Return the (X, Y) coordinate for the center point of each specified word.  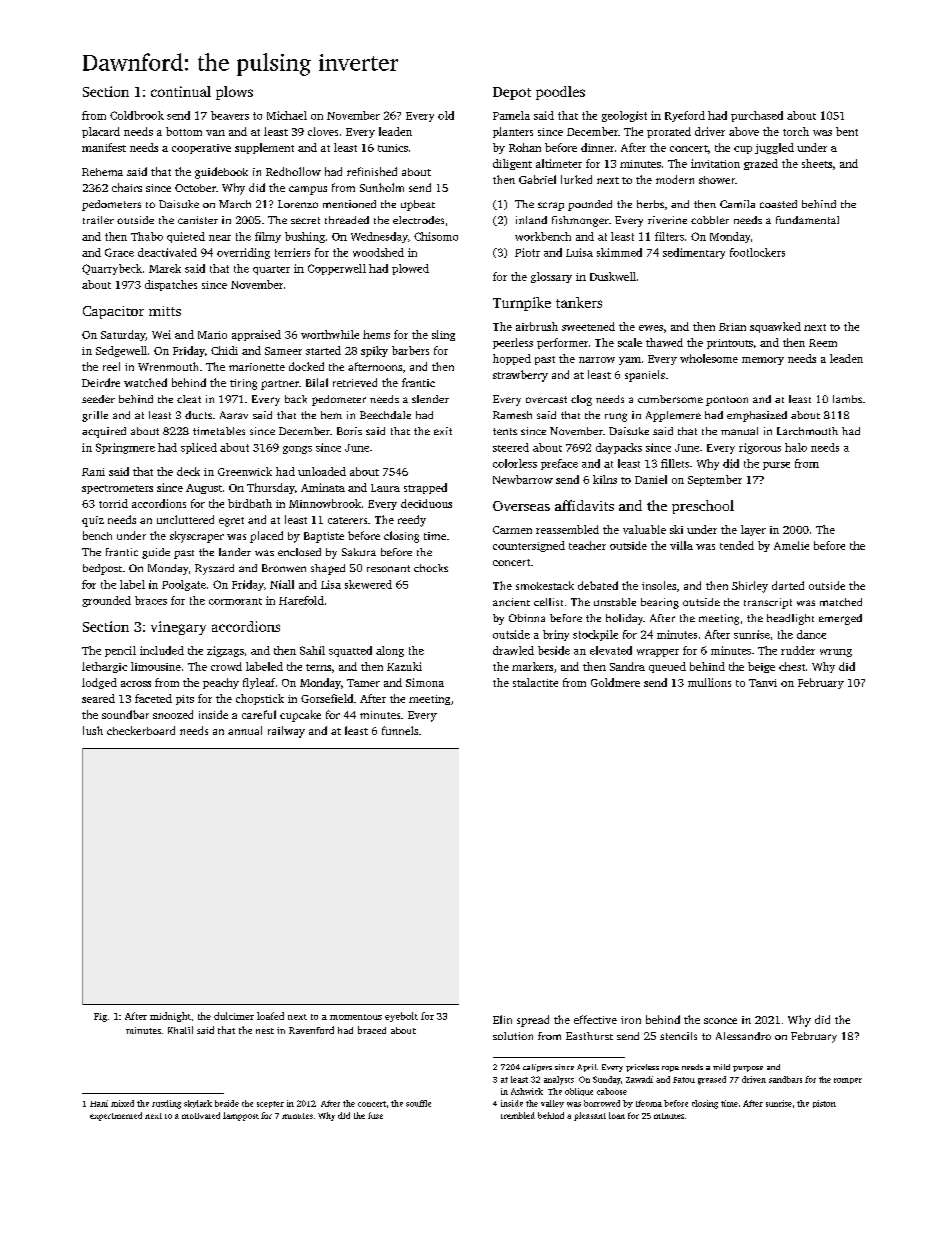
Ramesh (512, 415)
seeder (98, 399)
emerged (840, 619)
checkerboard (141, 730)
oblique (579, 1092)
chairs (127, 187)
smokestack (545, 585)
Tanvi (763, 683)
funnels (400, 730)
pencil (120, 651)
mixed (122, 1103)
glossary (551, 277)
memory (763, 361)
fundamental (807, 220)
